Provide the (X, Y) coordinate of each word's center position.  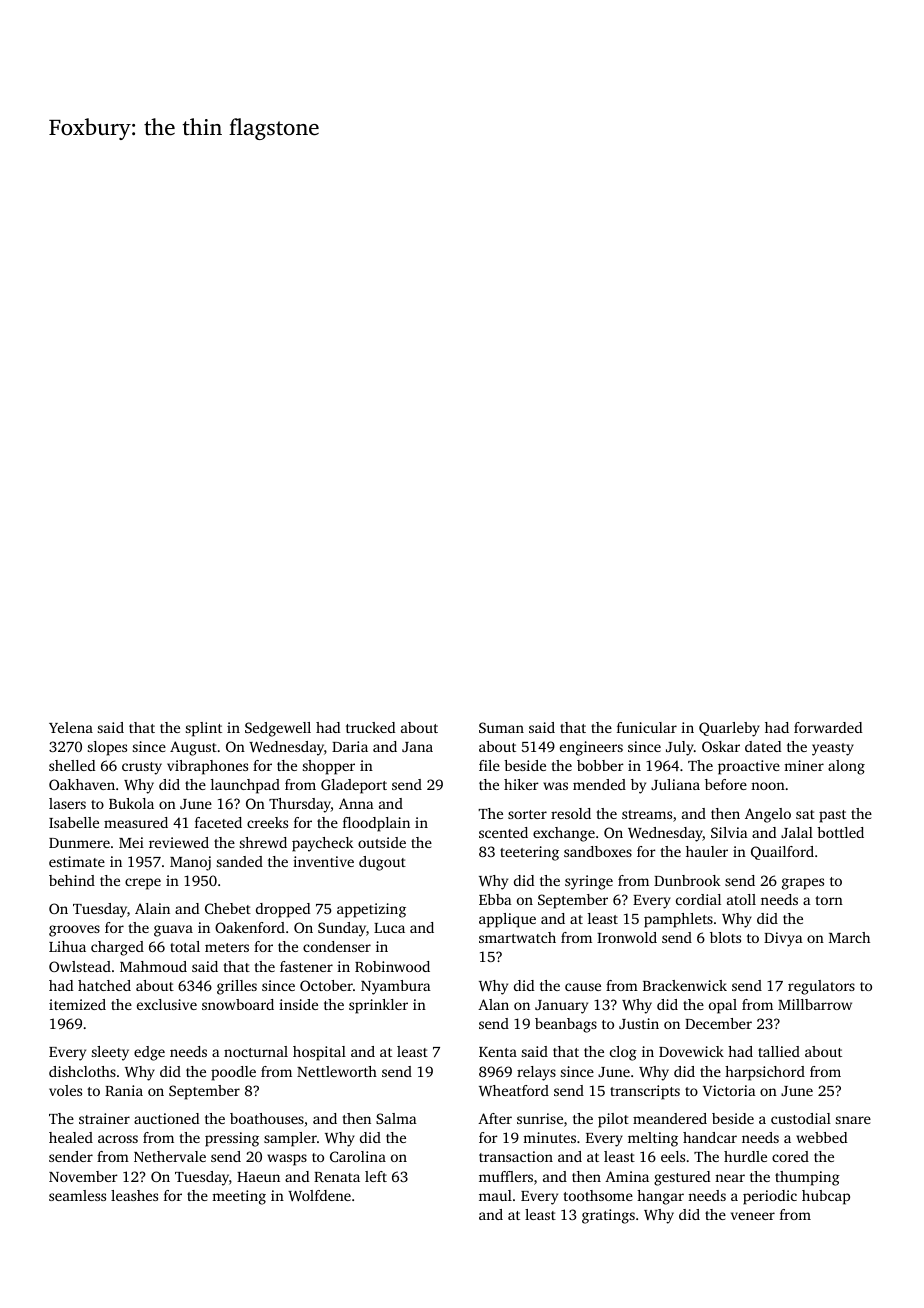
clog (623, 1053)
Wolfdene (319, 1195)
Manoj (190, 863)
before (726, 784)
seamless (77, 1195)
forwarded (828, 727)
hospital (319, 1053)
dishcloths (82, 1071)
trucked (370, 727)
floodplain (376, 824)
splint (204, 729)
